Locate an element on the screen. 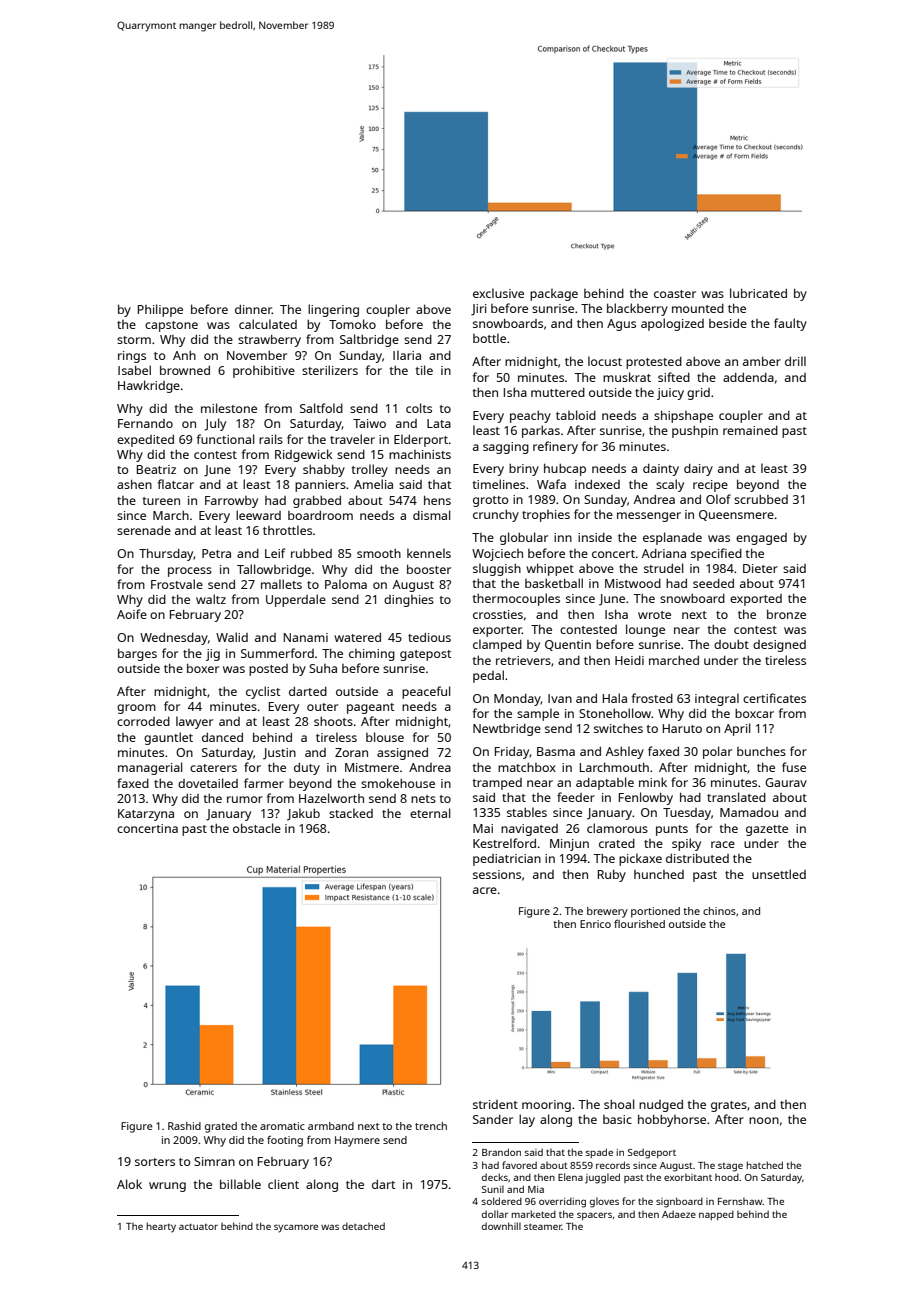 This screenshot has height=1308, width=924. dinner is located at coordinates (253, 309).
